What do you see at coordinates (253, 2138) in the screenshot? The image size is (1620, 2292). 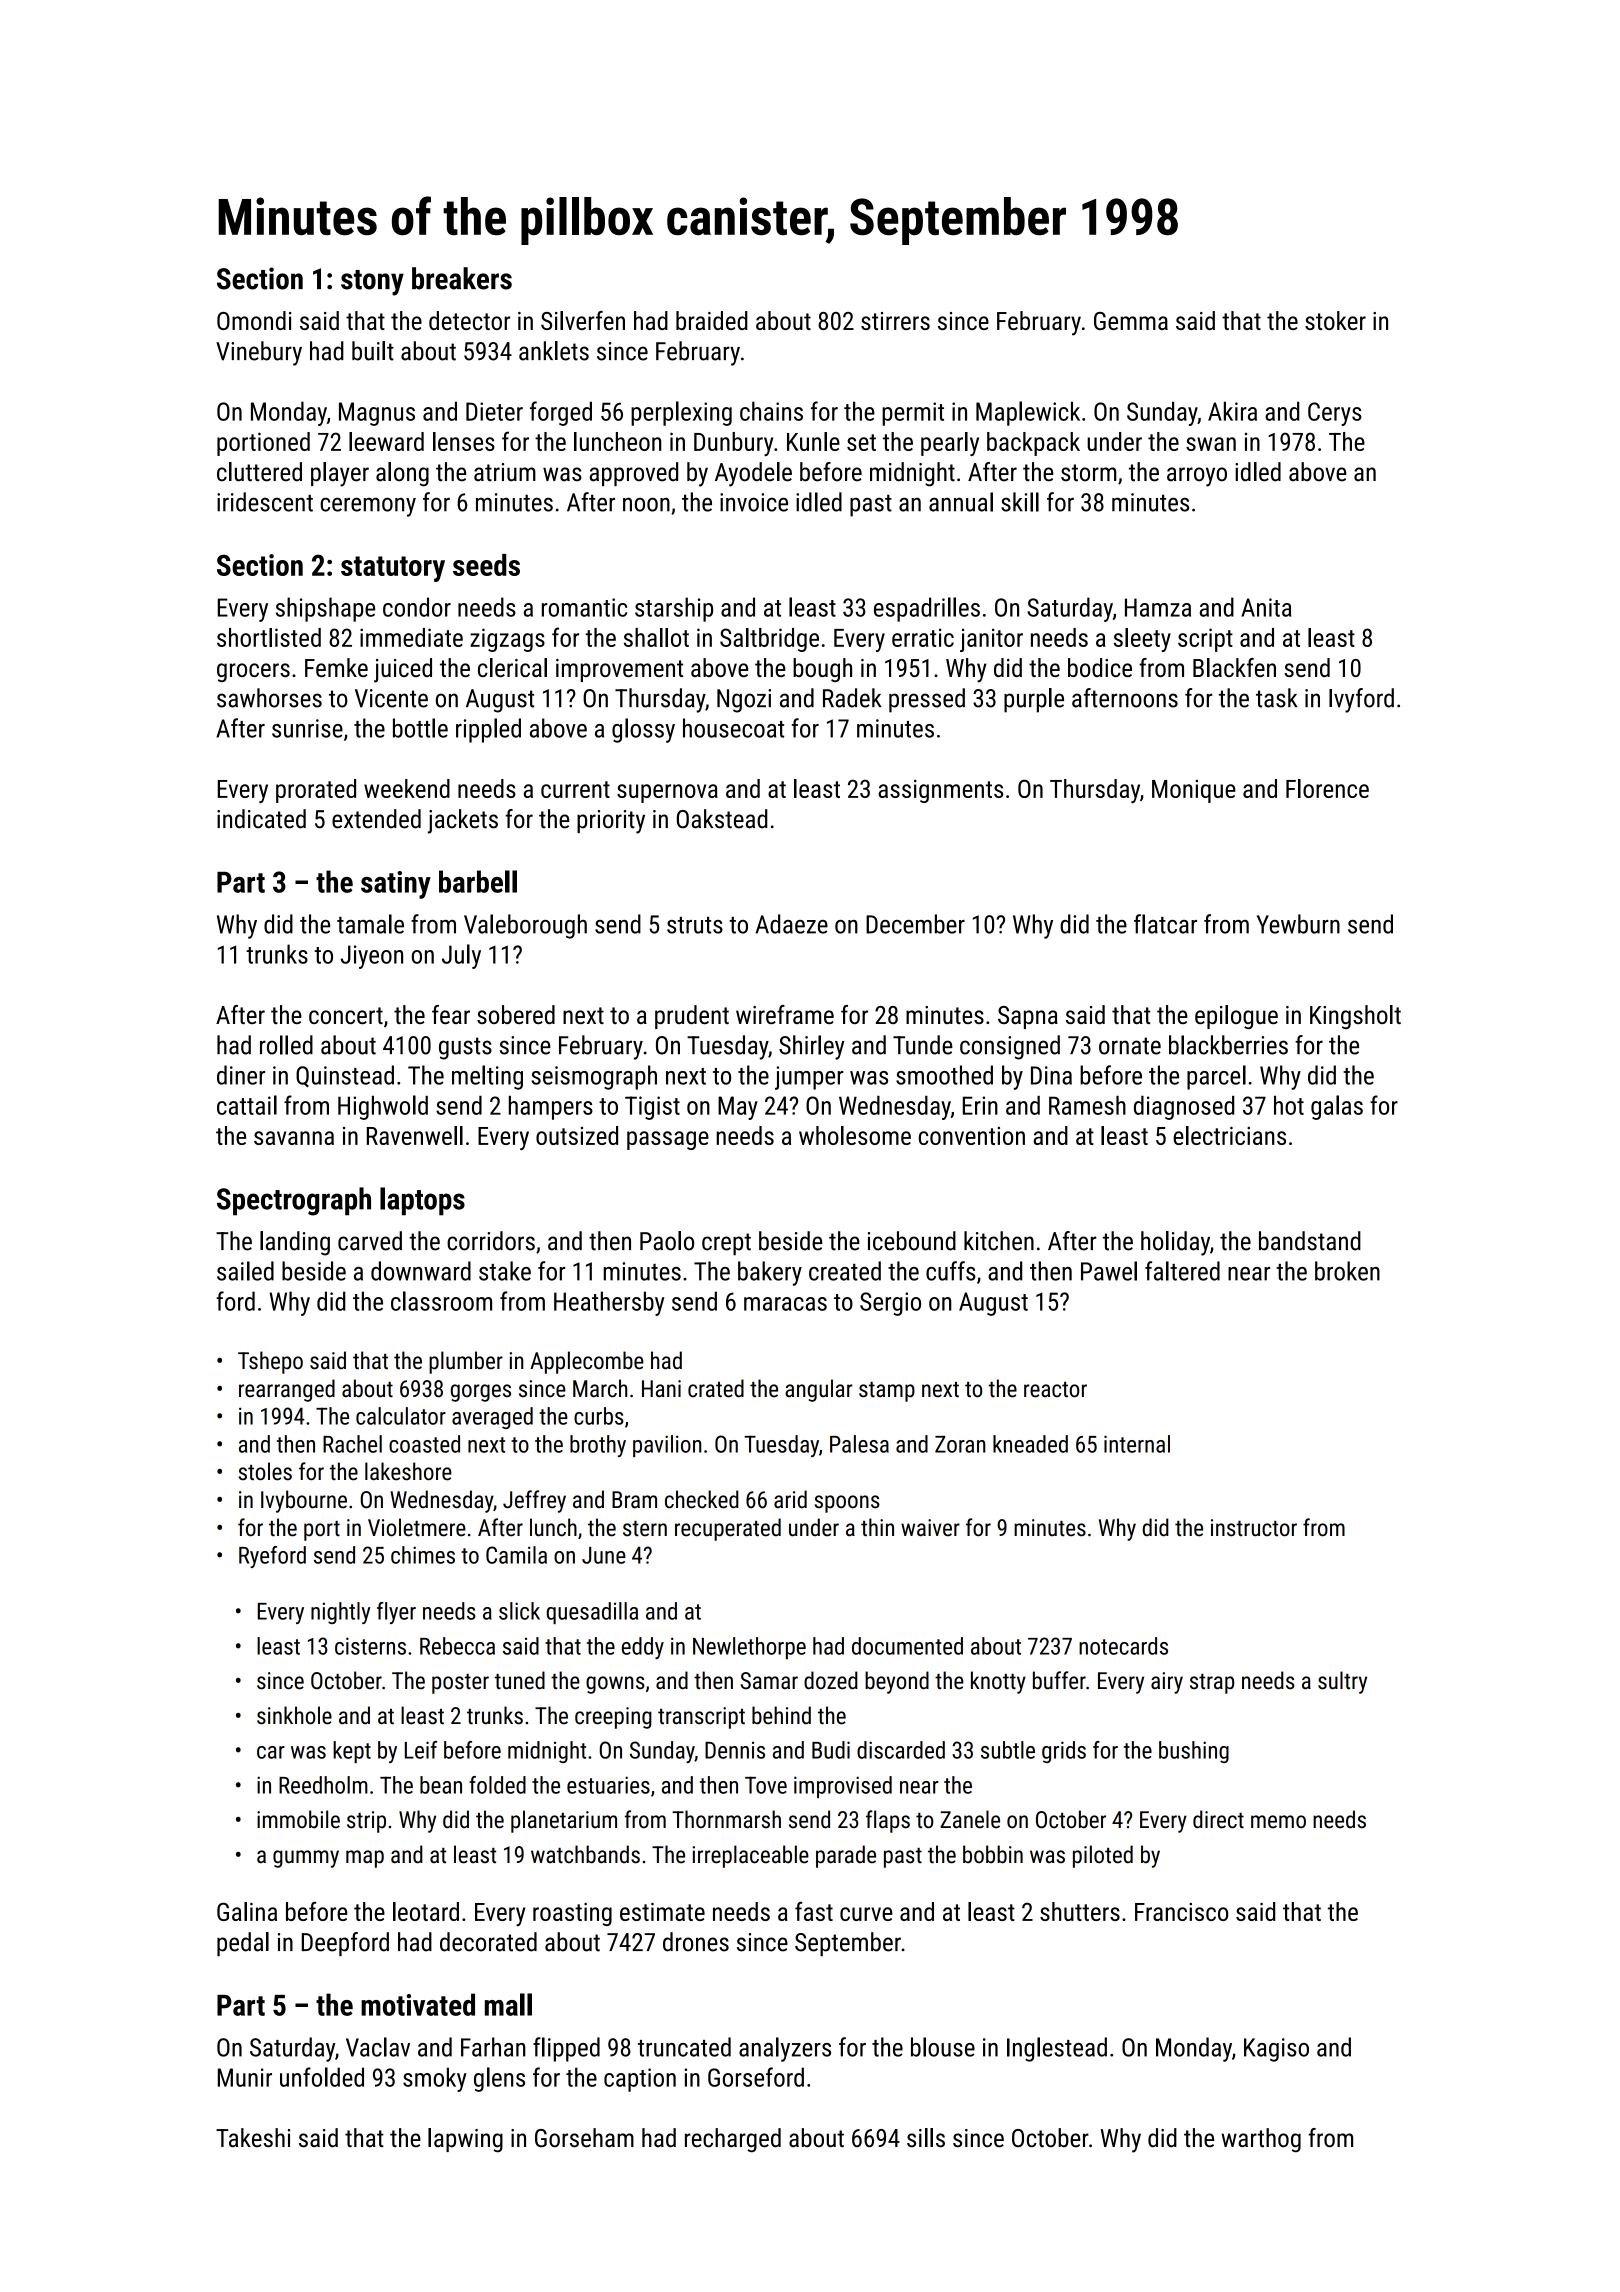 I see `Takeshi` at bounding box center [253, 2138].
